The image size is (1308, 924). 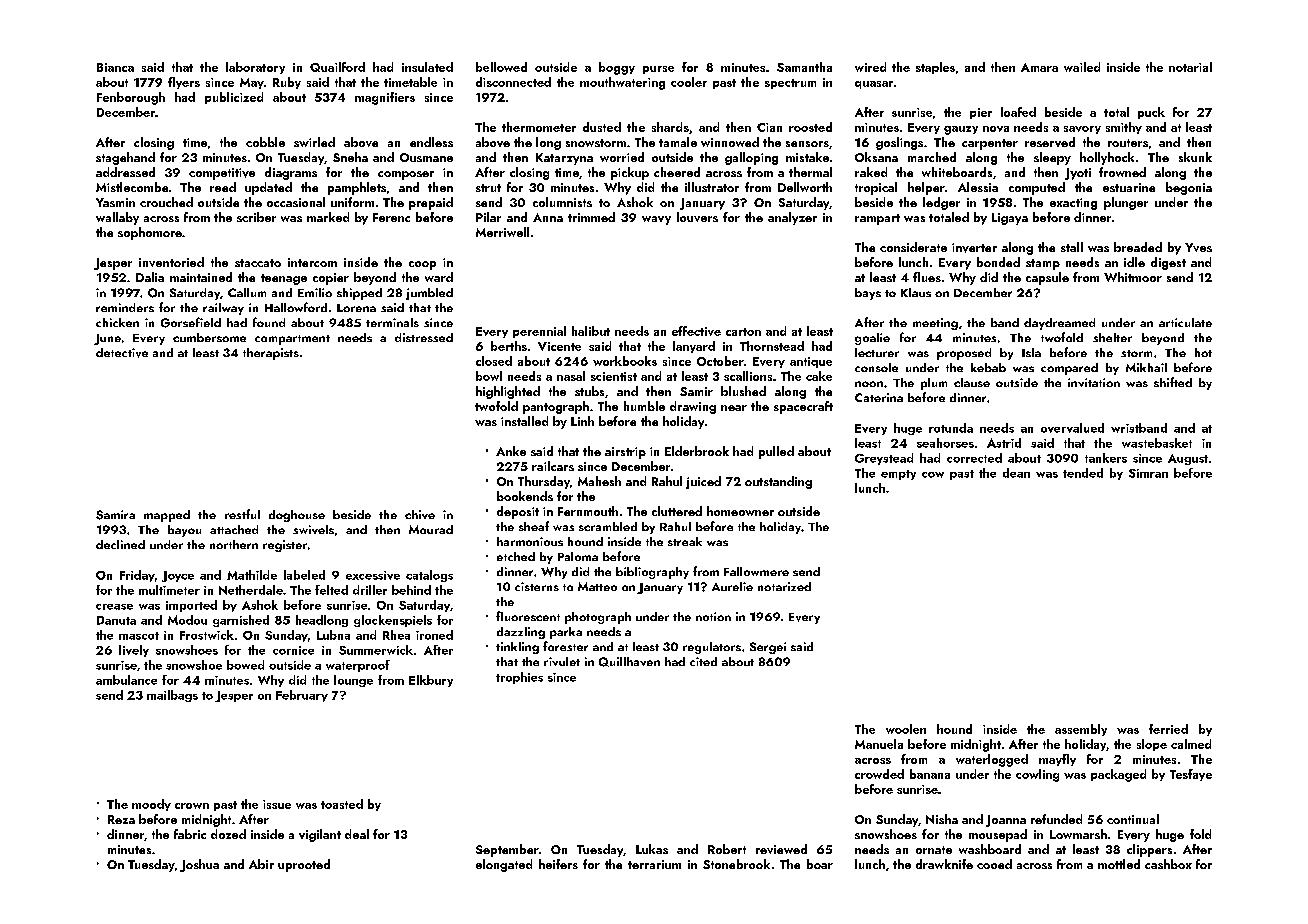 What do you see at coordinates (784, 586) in the page?
I see `notarized` at bounding box center [784, 586].
